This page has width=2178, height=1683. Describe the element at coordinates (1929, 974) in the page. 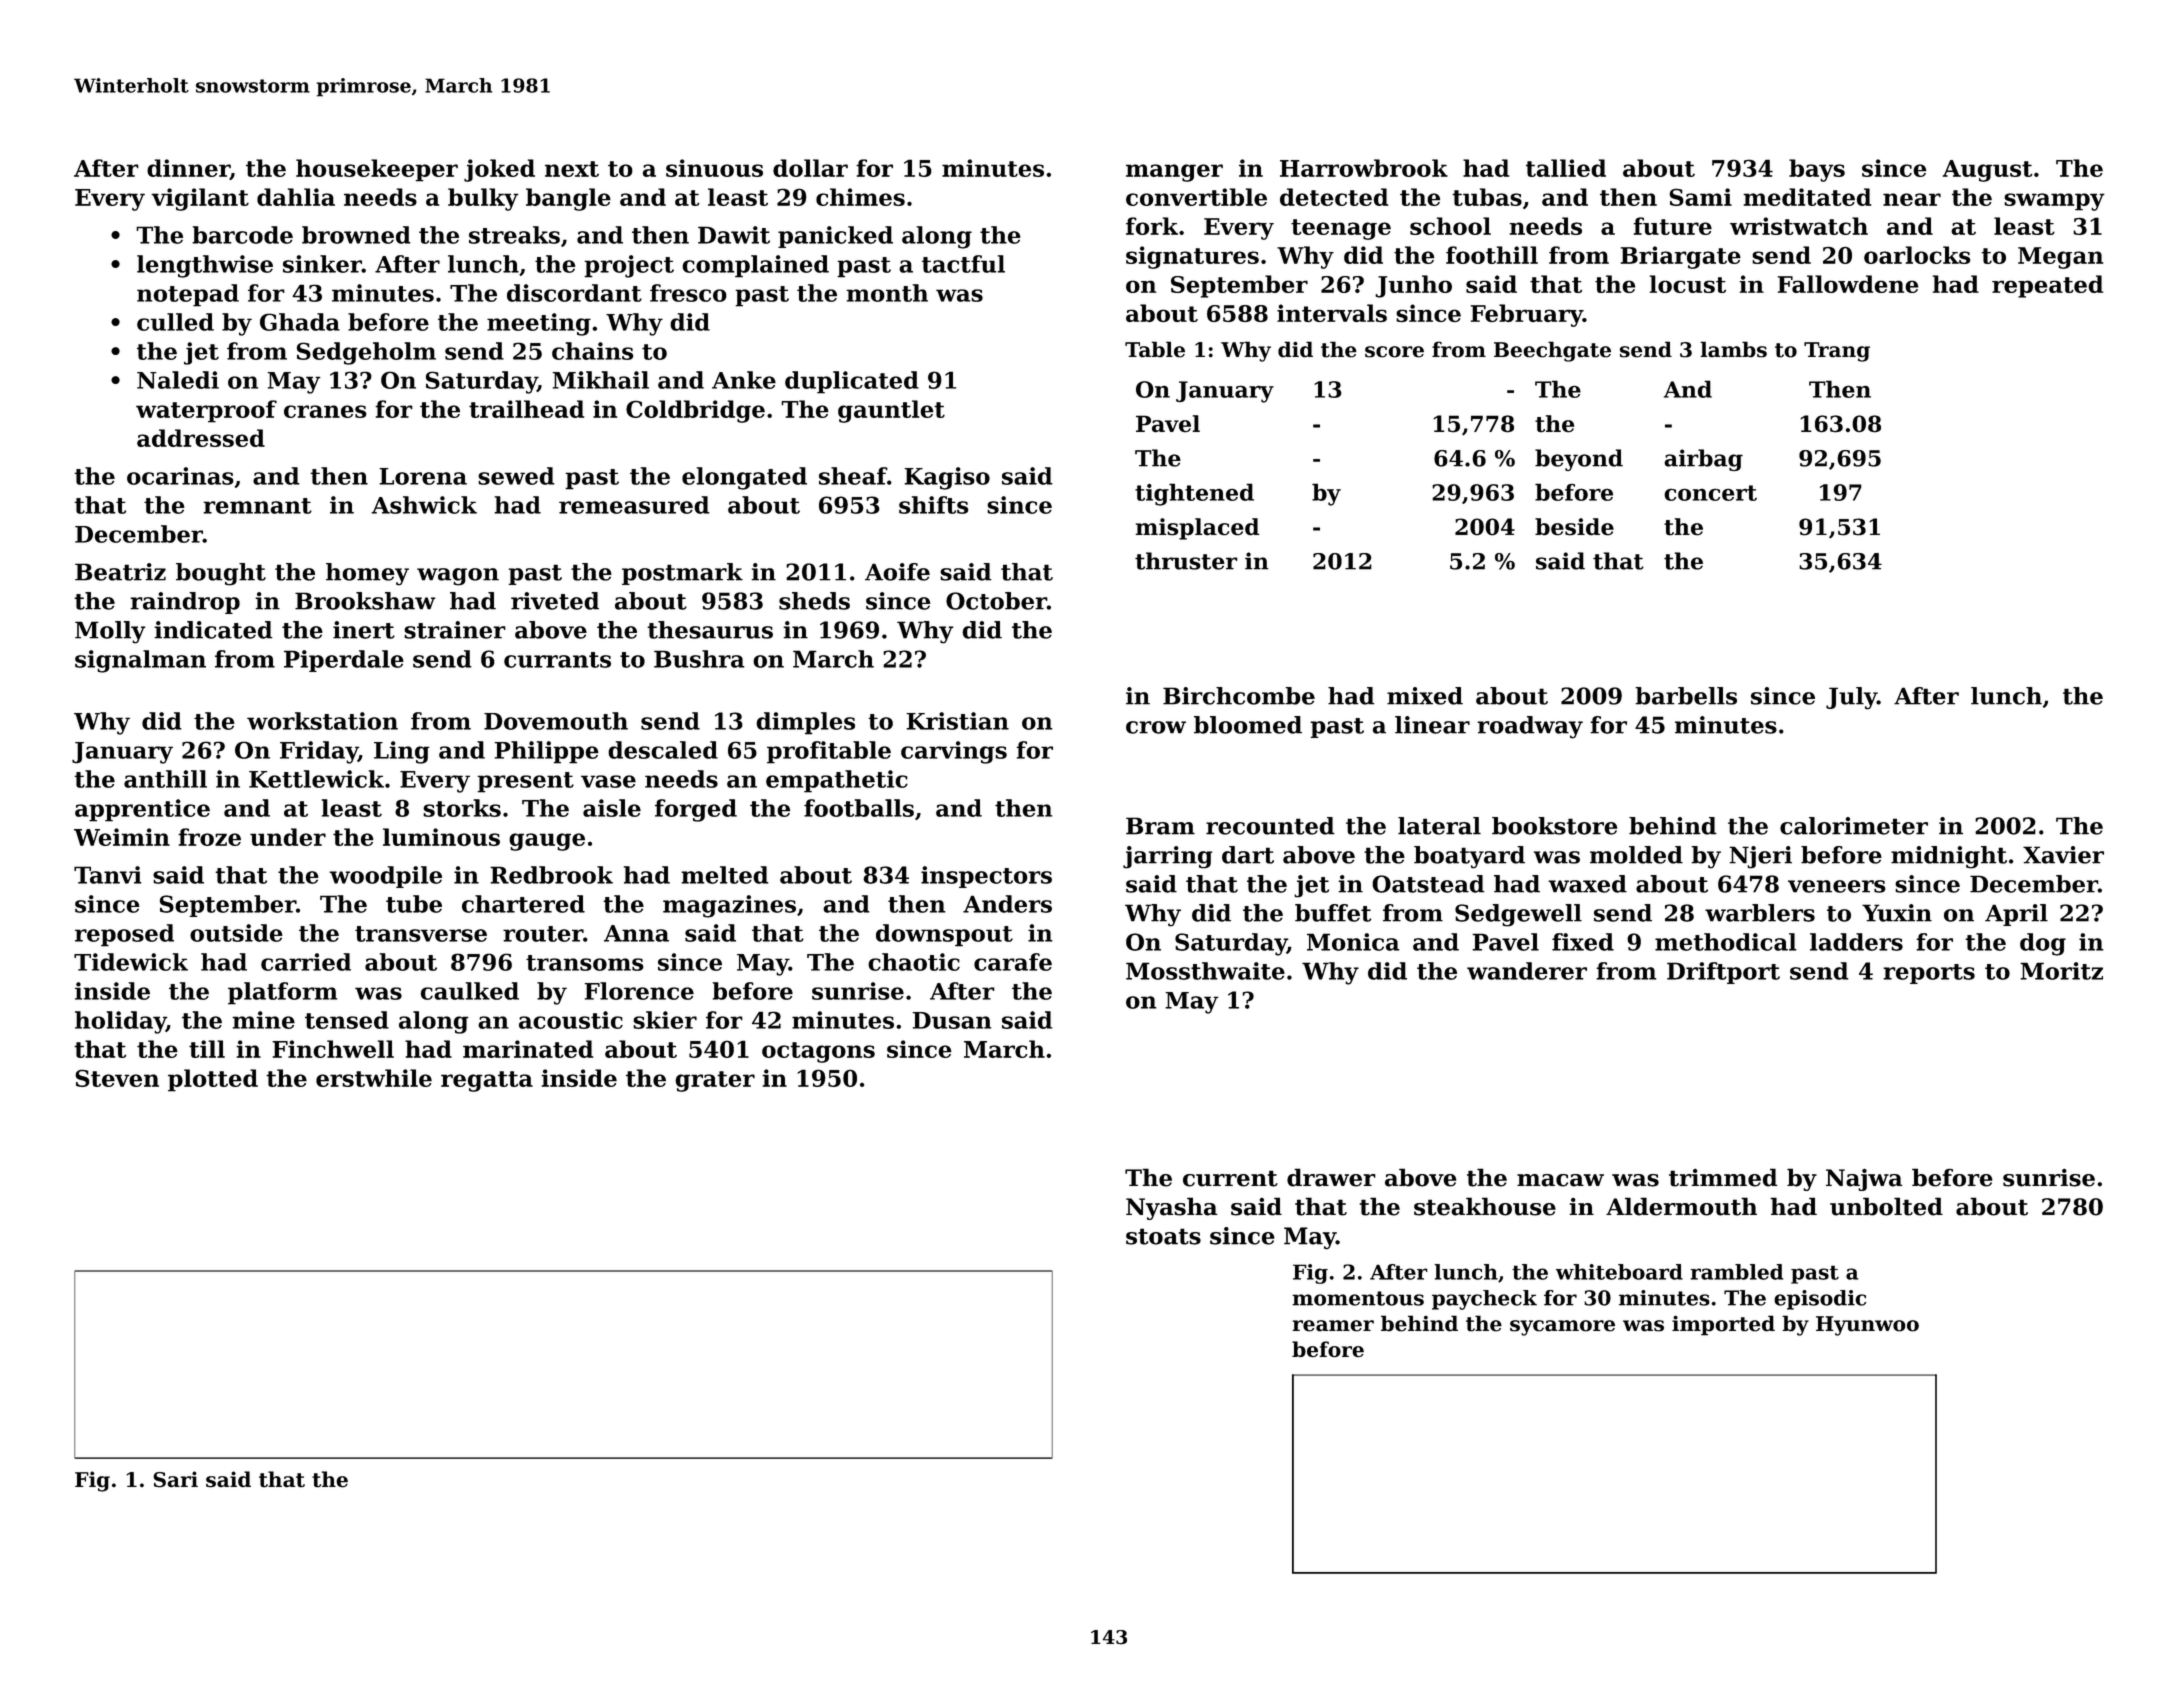

I see `reports` at that location.
